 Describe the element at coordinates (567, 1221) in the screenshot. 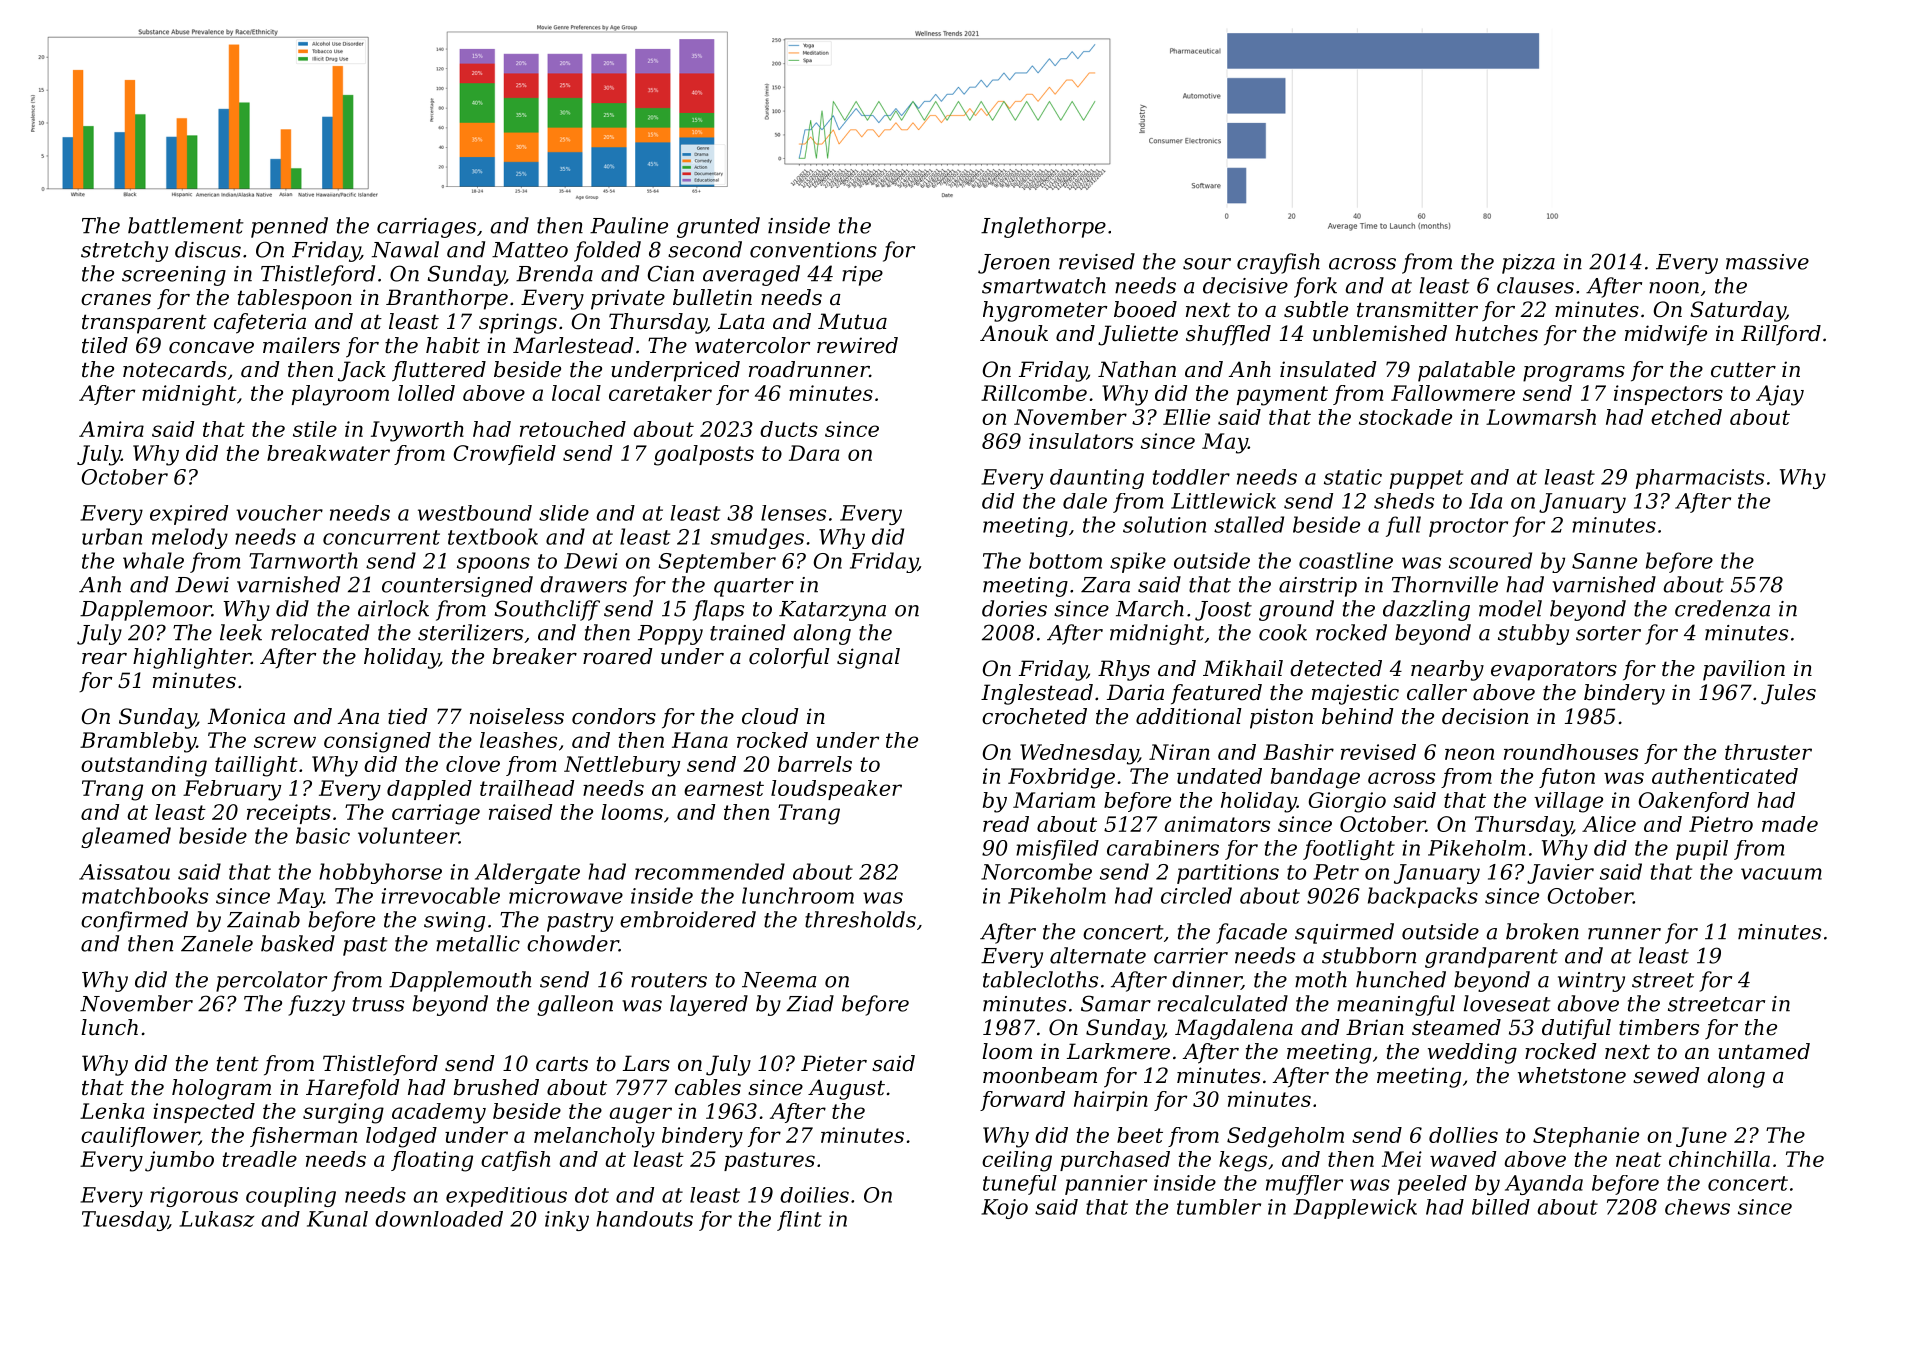

I see `inky` at that location.
